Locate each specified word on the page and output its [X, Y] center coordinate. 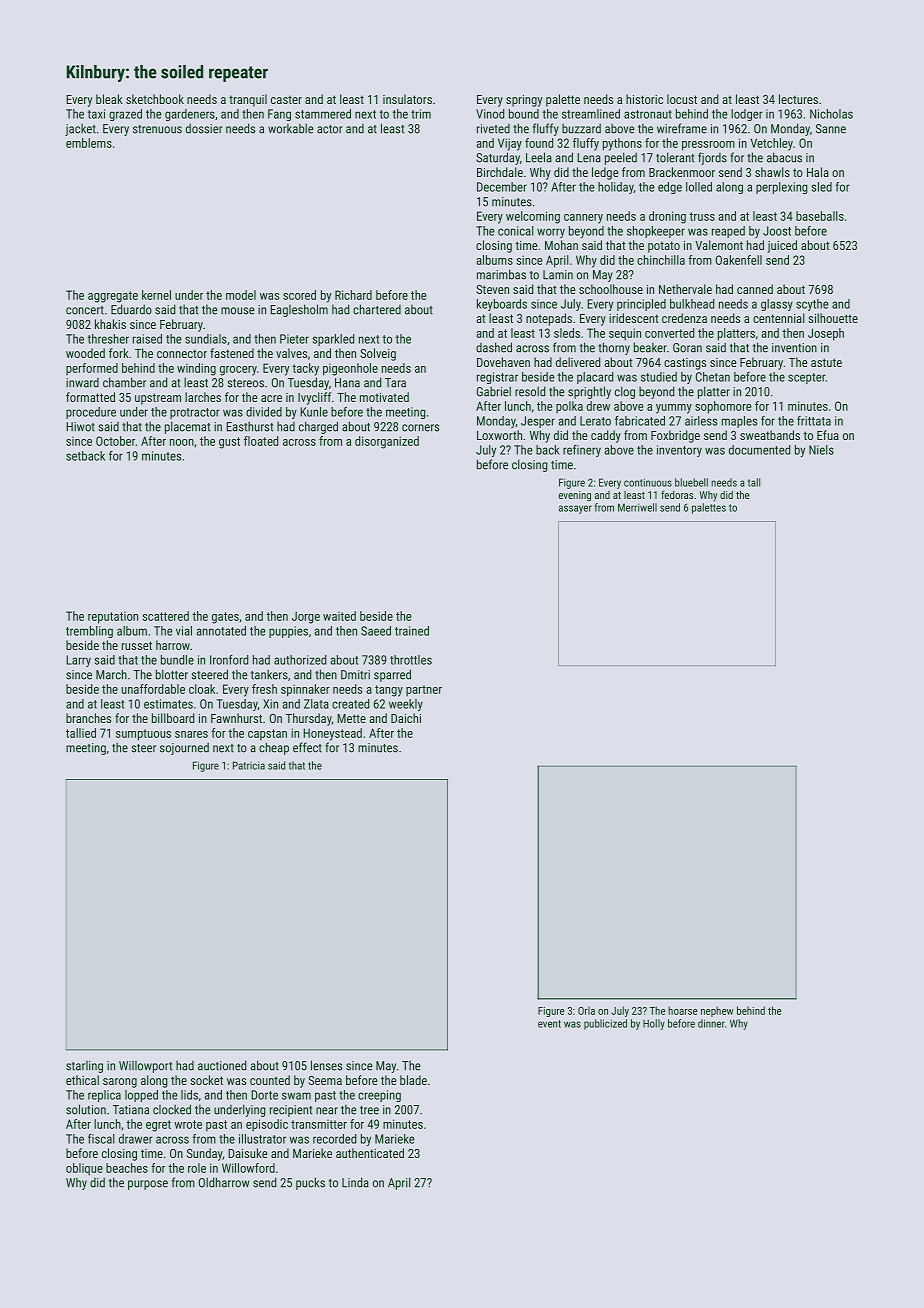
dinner [711, 1023]
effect [307, 747]
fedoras [677, 494]
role [197, 1168]
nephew [717, 1011]
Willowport [145, 1067]
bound [524, 114]
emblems [89, 143]
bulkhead [692, 304]
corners [420, 428]
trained [412, 631]
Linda [355, 1182]
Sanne [831, 129]
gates [225, 618]
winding [196, 369]
